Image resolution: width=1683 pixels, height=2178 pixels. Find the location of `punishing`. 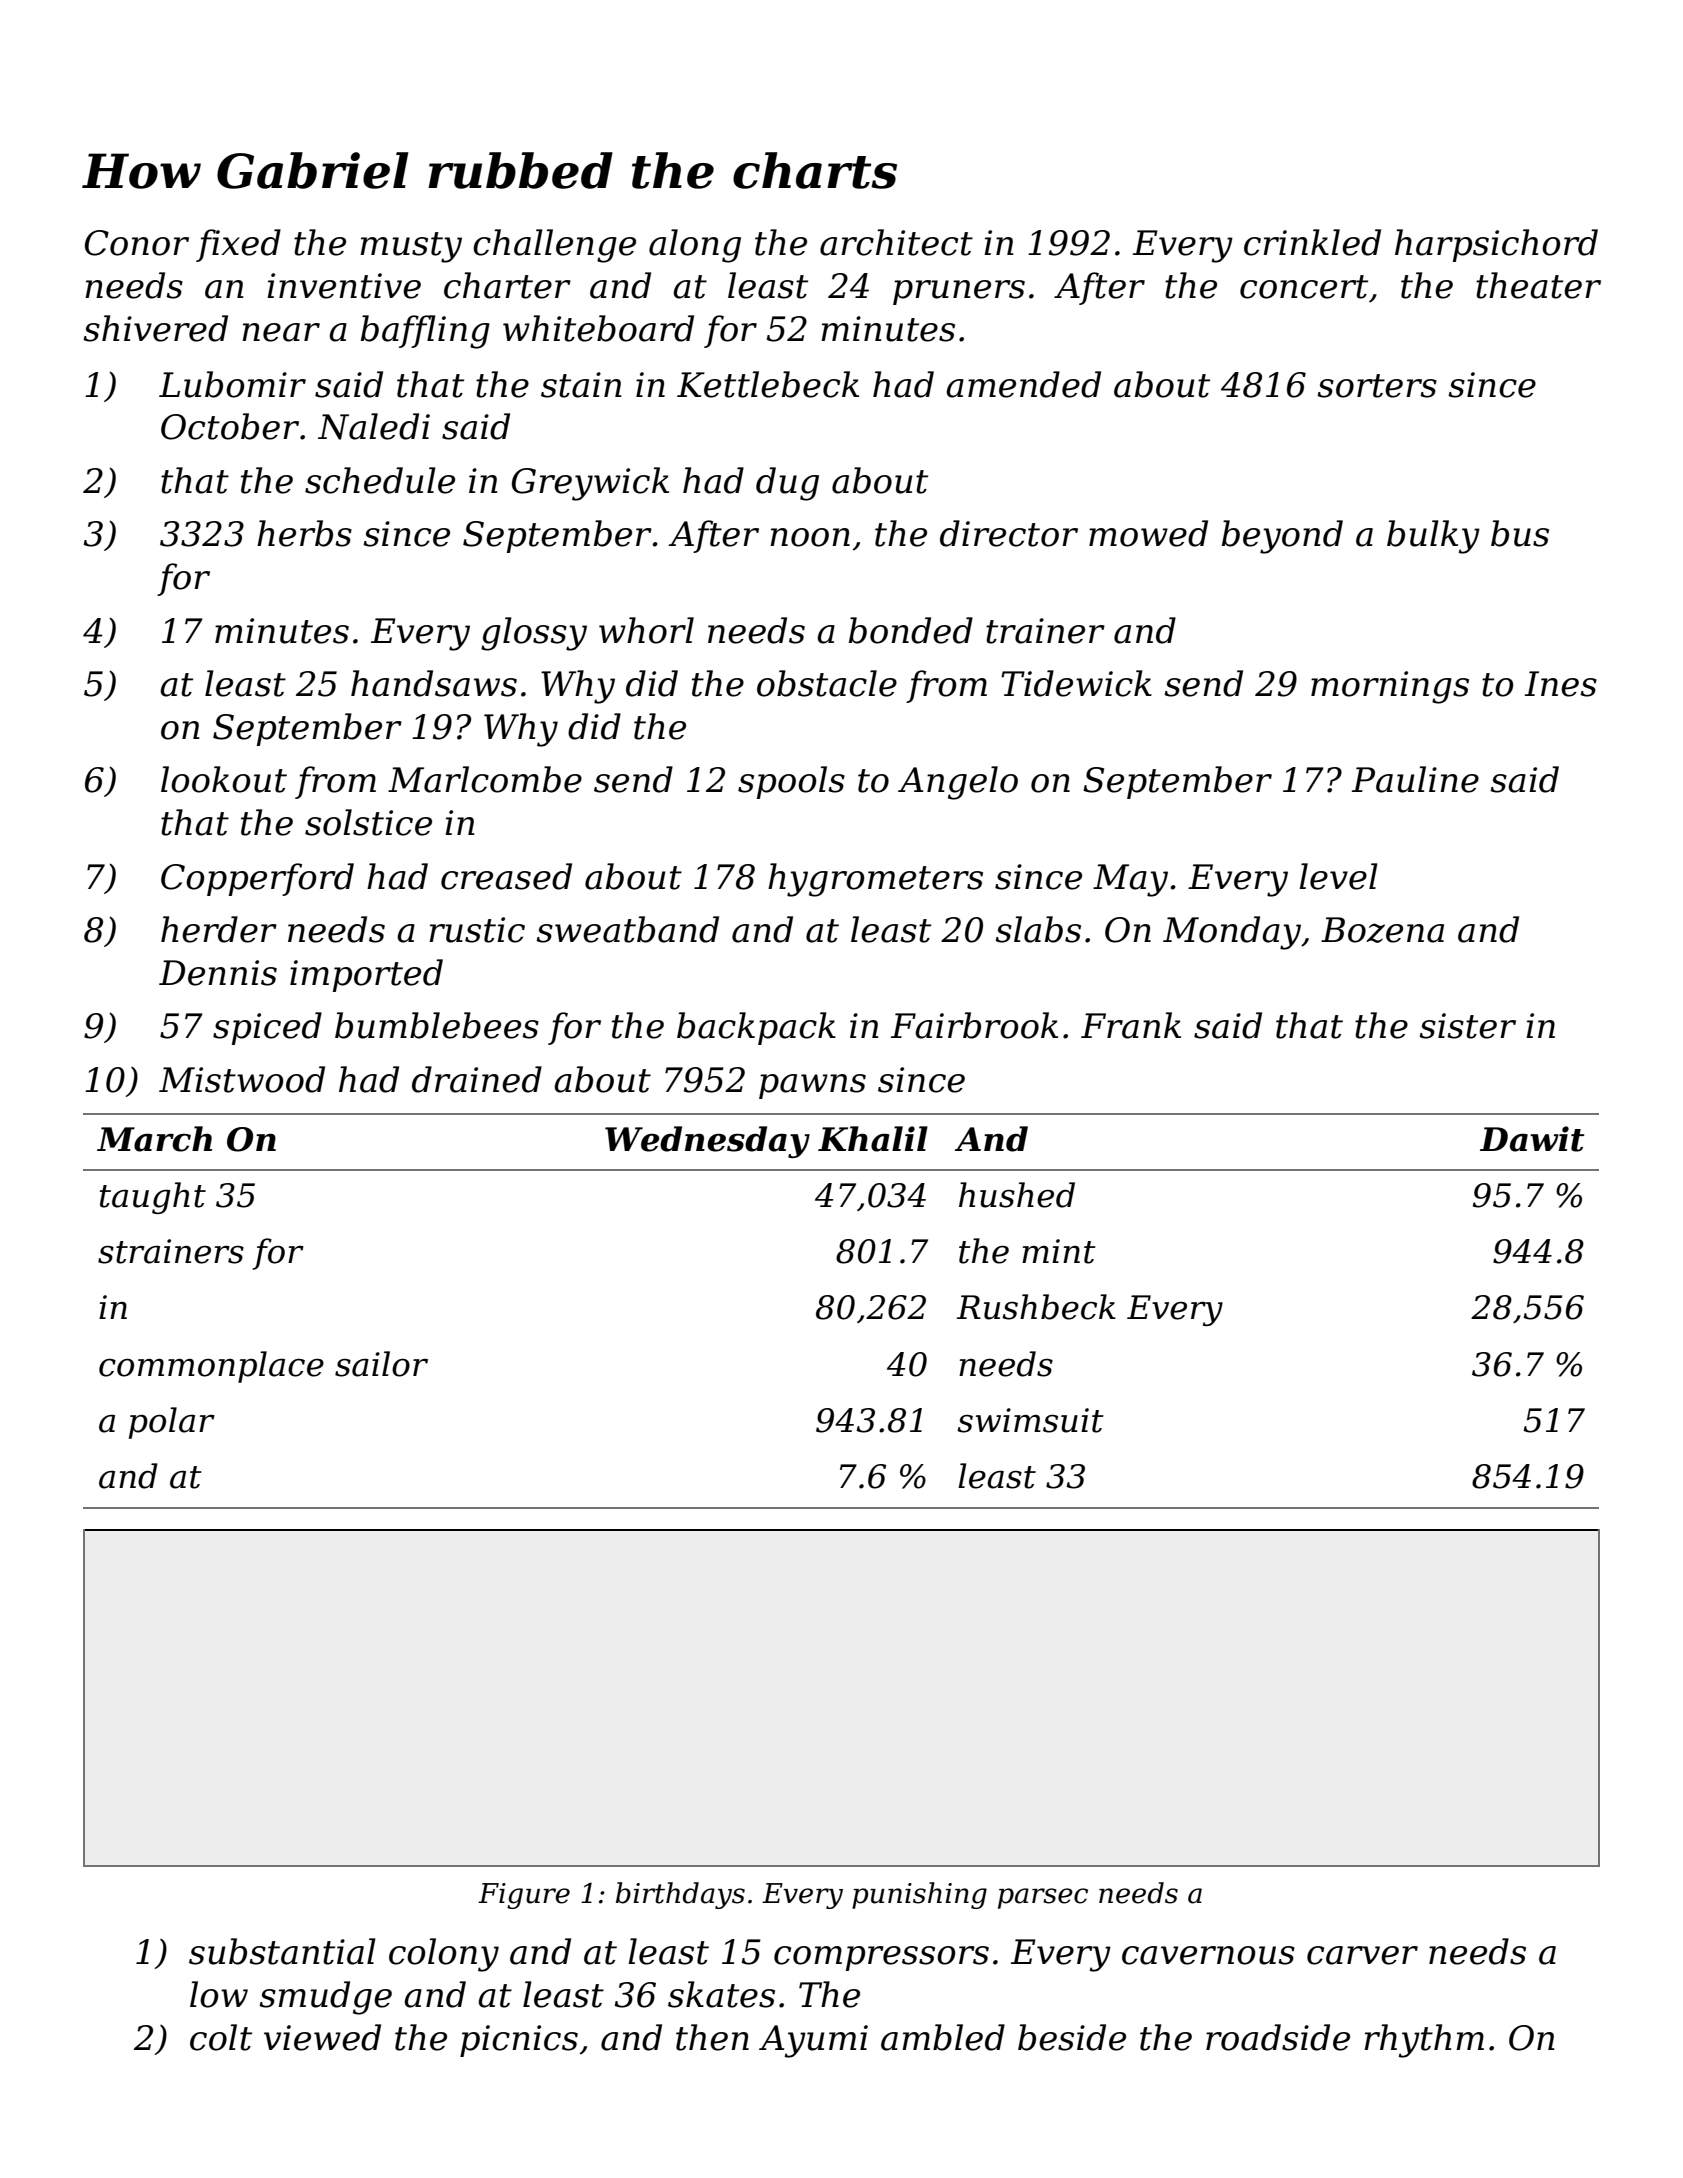

punishing is located at coordinates (919, 1895).
